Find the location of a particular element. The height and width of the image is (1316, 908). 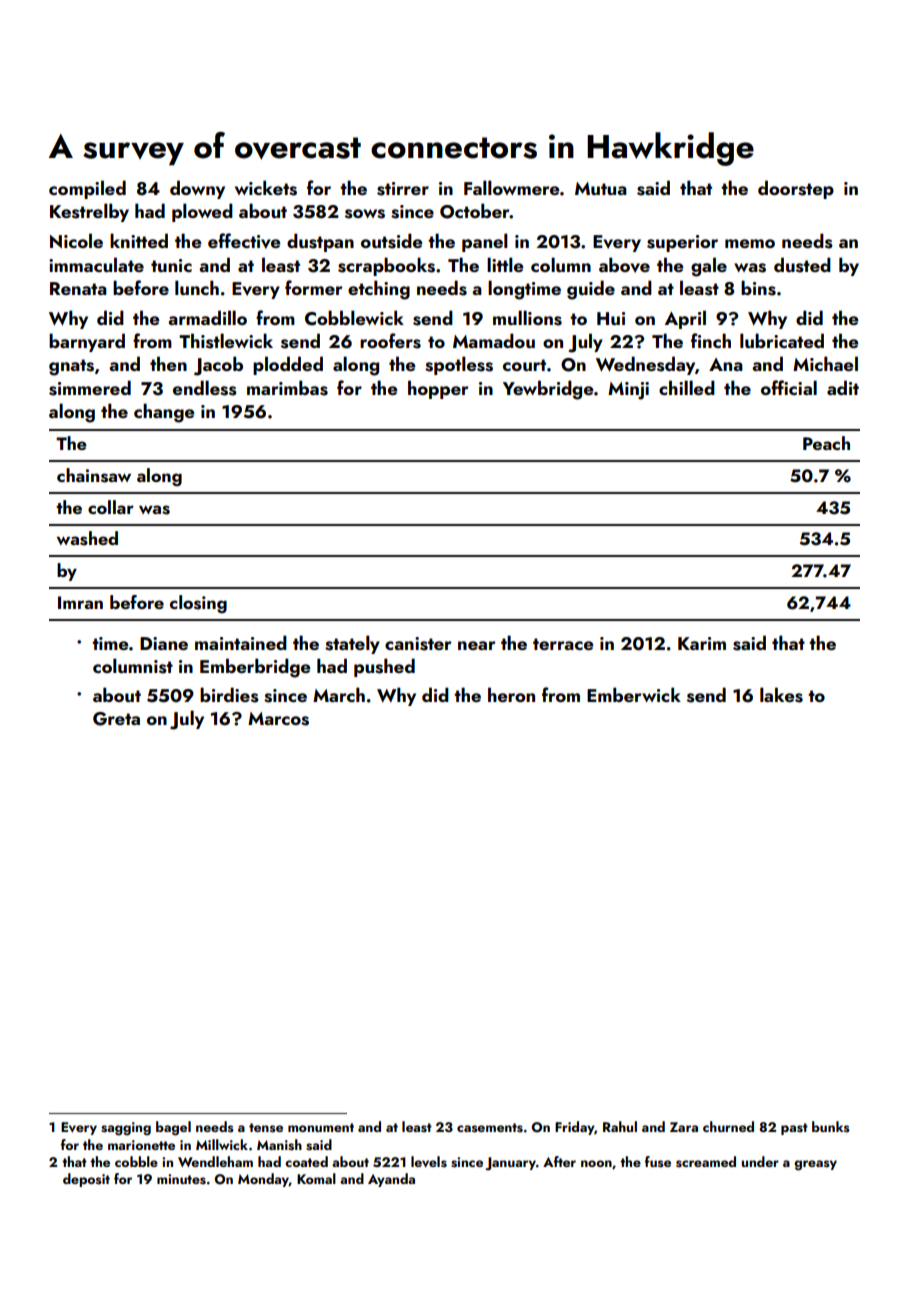

doorstep is located at coordinates (796, 189).
